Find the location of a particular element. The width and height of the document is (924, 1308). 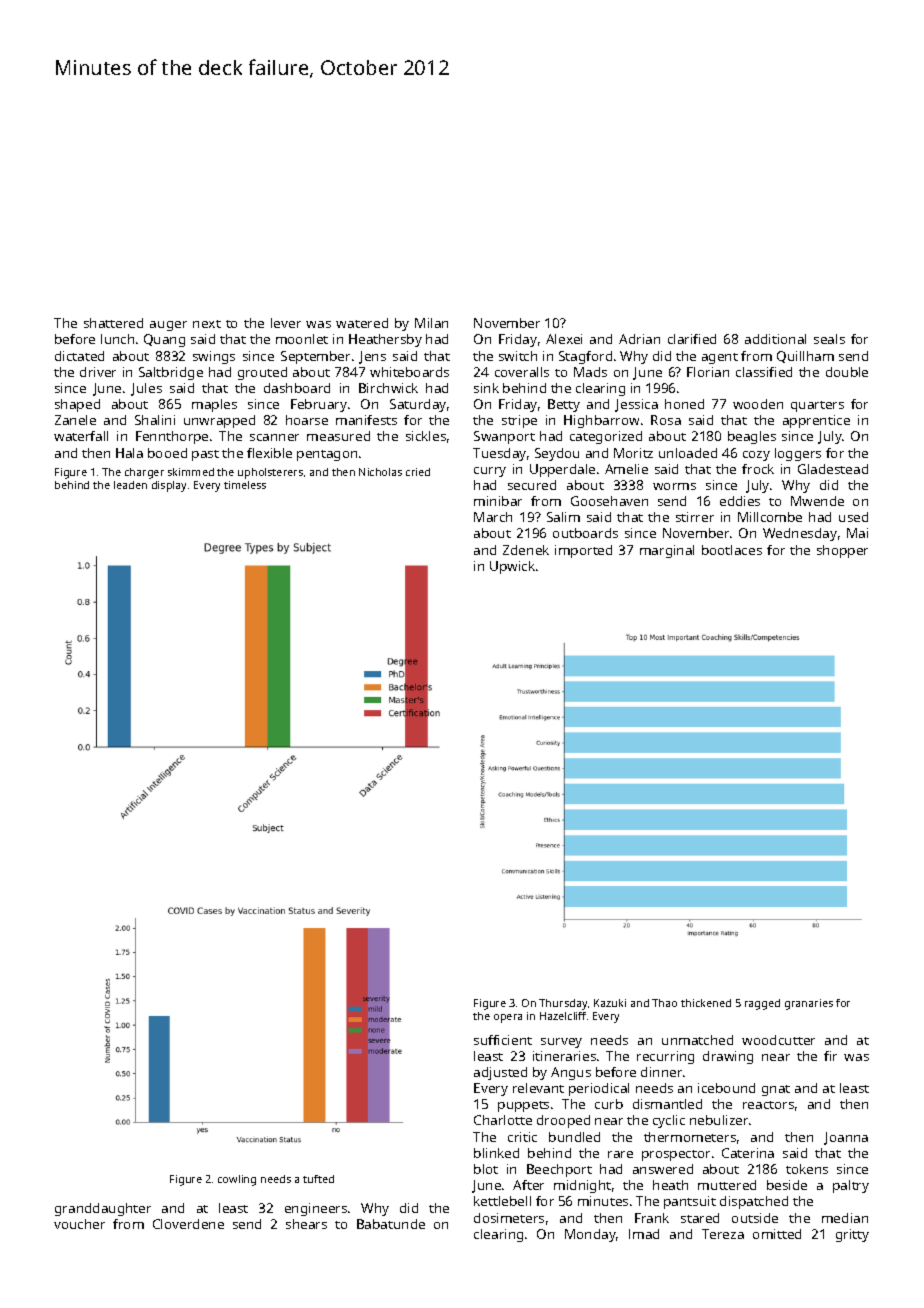

sufficient is located at coordinates (503, 1040).
